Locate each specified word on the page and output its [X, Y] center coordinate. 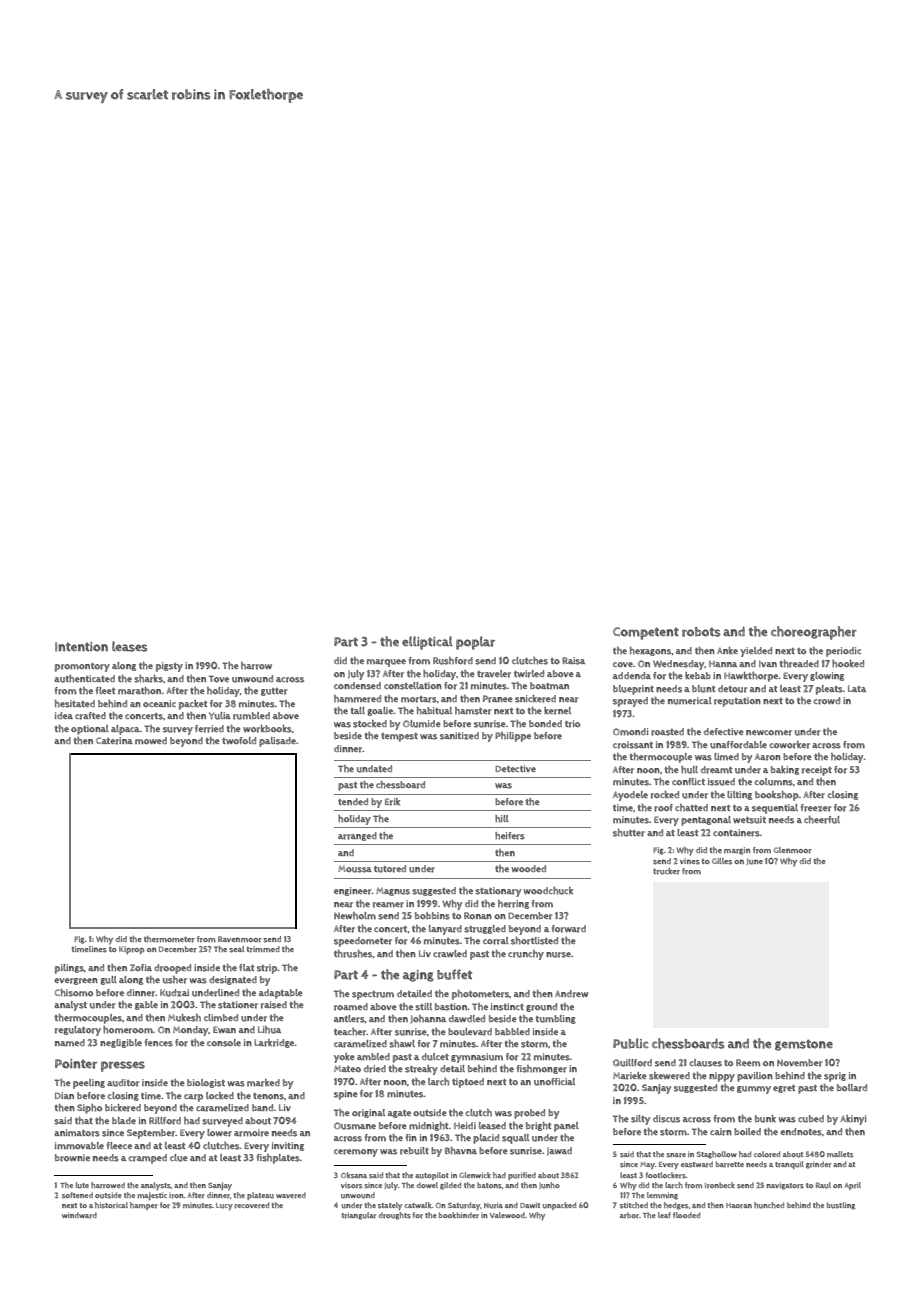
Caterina [114, 741]
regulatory [78, 1031]
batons [489, 1185]
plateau [260, 1196]
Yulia [220, 716]
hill [502, 819]
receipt [817, 771]
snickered [535, 699]
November [799, 1063]
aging [418, 976]
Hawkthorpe [751, 677]
